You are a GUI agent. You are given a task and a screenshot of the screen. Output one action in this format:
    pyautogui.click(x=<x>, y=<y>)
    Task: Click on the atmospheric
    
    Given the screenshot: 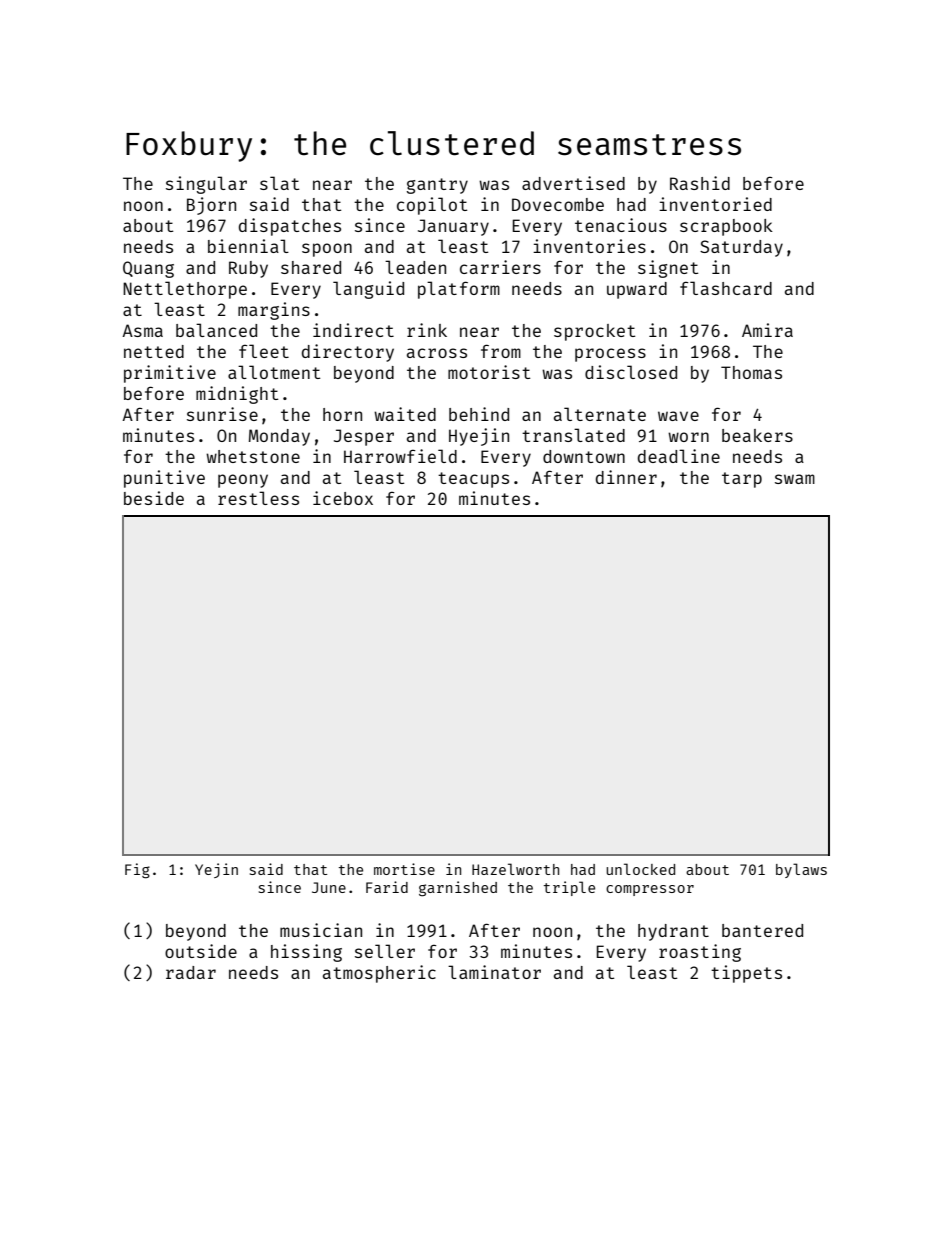 What is the action you would take?
    pyautogui.click(x=379, y=974)
